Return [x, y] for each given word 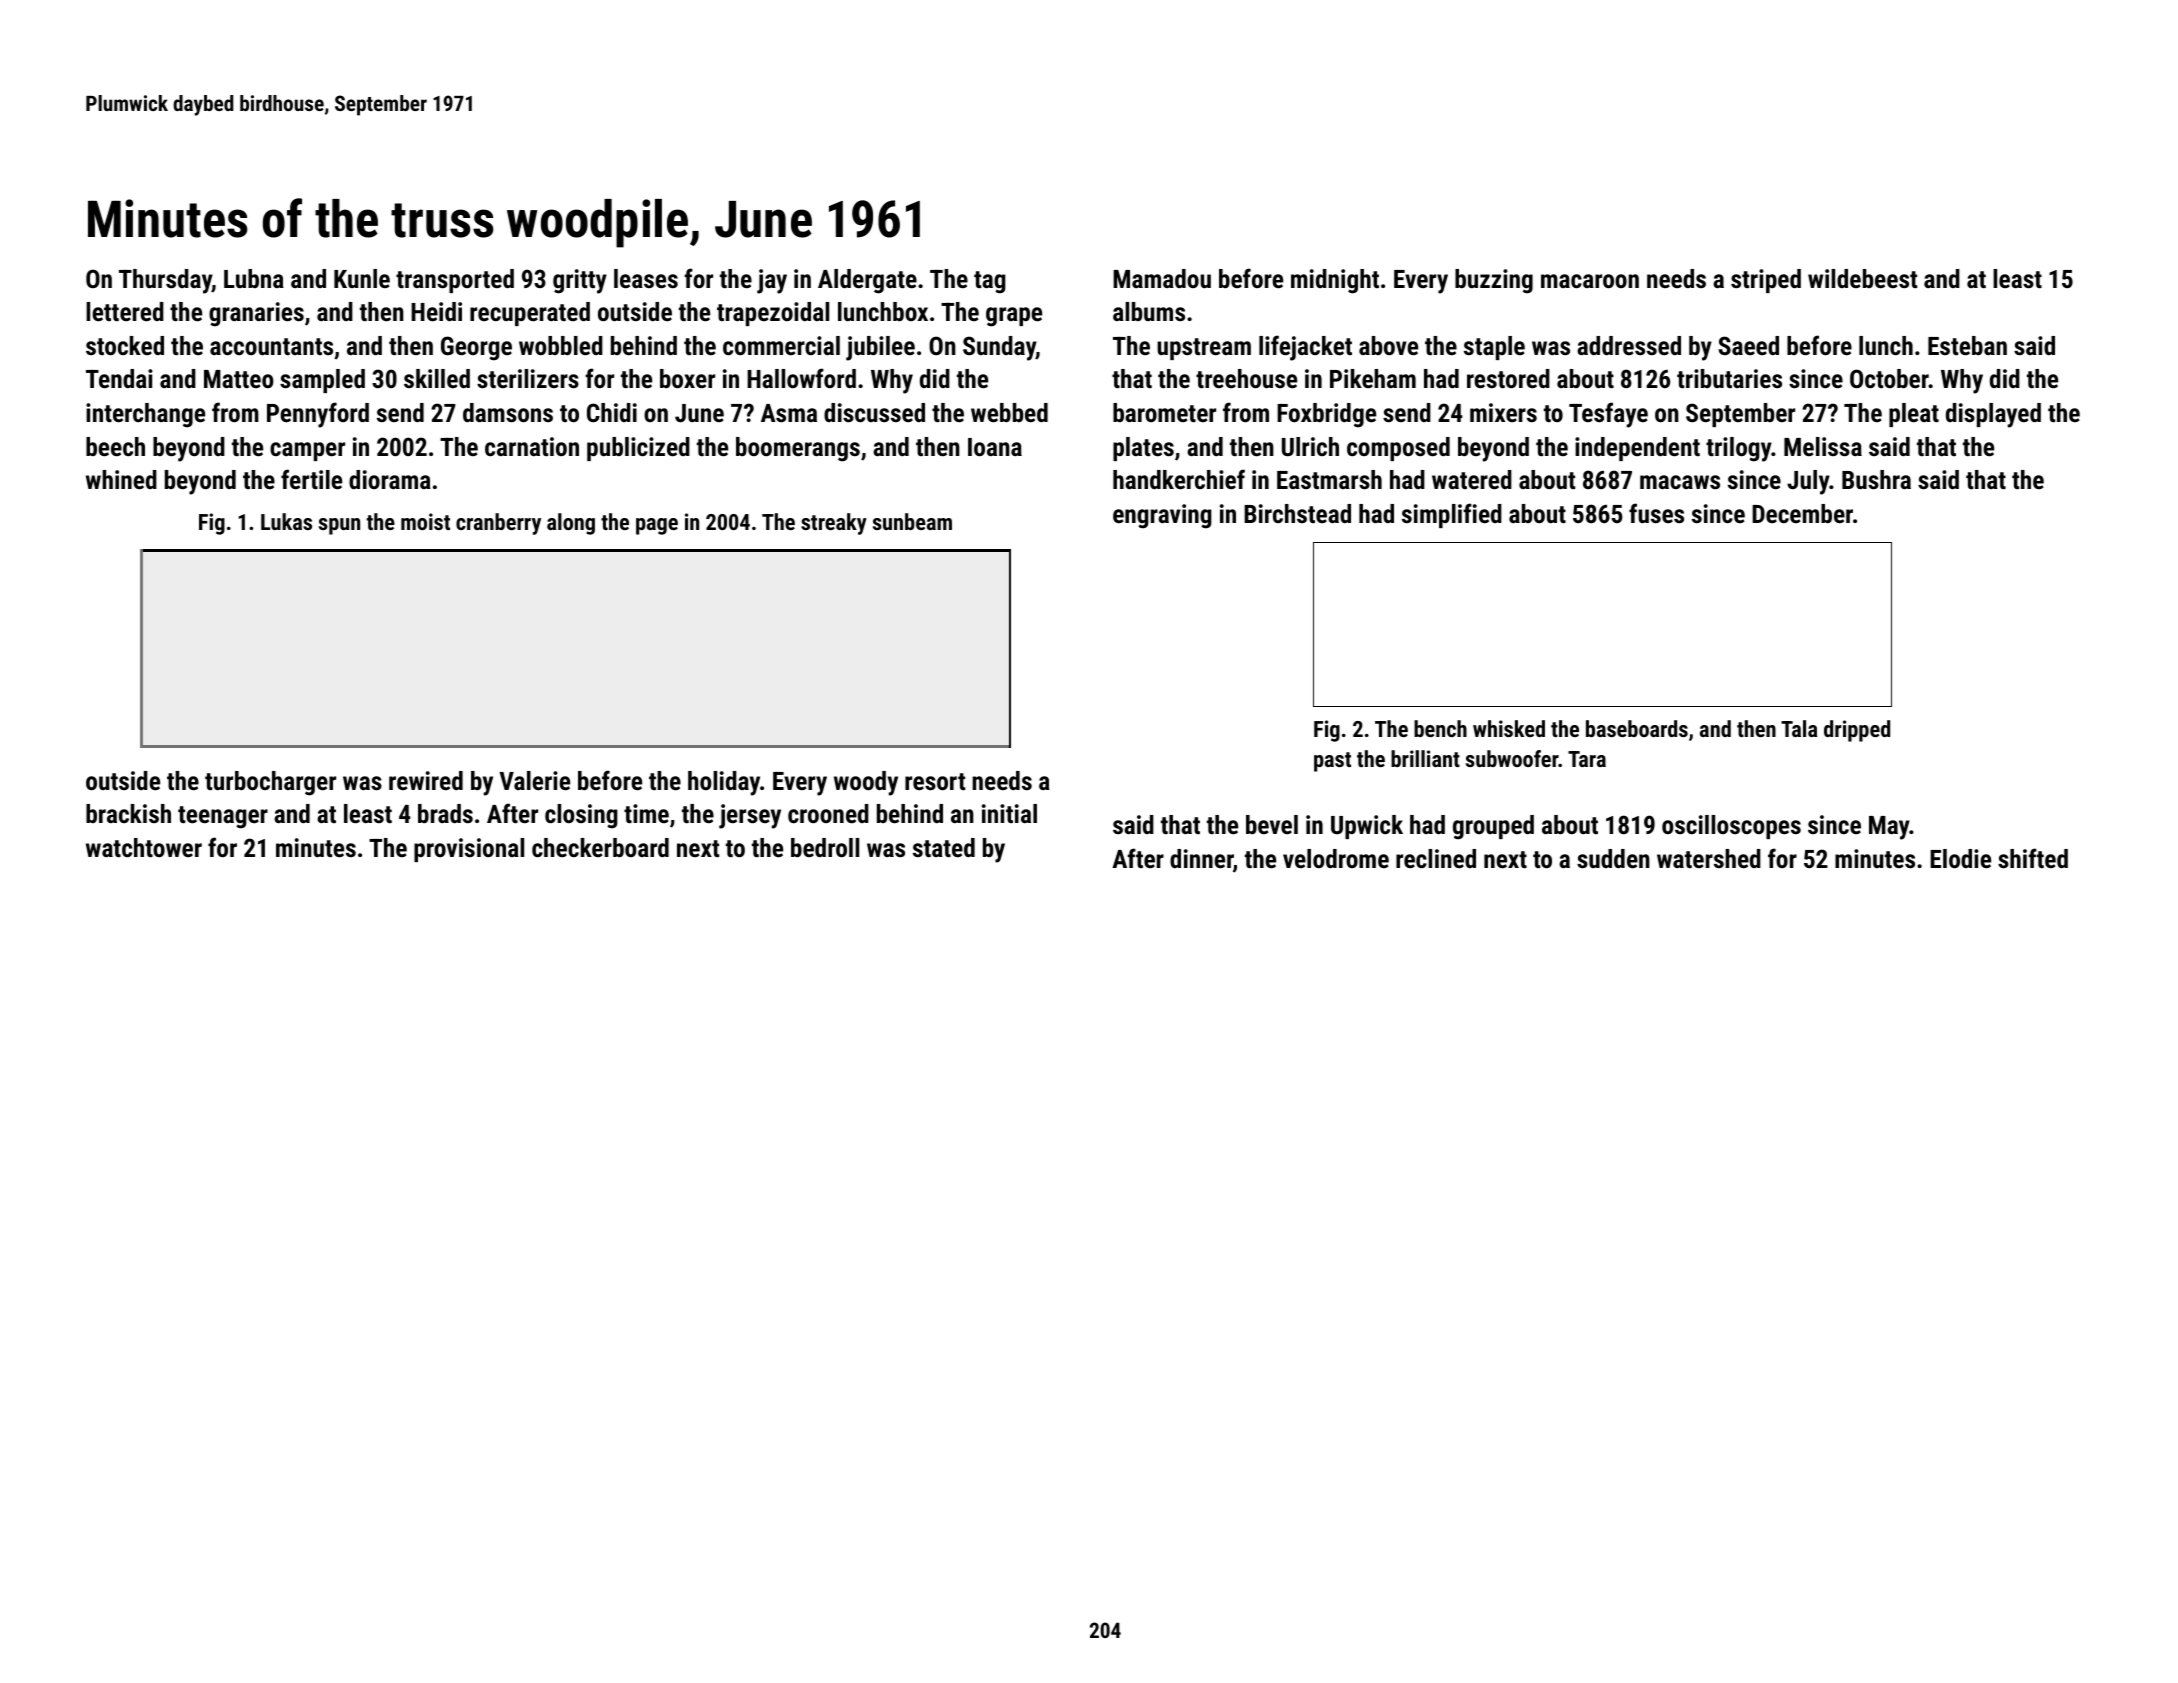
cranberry [498, 524]
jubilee [880, 348]
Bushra [1876, 479]
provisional [469, 850]
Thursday [165, 281]
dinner [1202, 860]
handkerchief [1179, 479]
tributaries [1729, 378]
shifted [2033, 858]
